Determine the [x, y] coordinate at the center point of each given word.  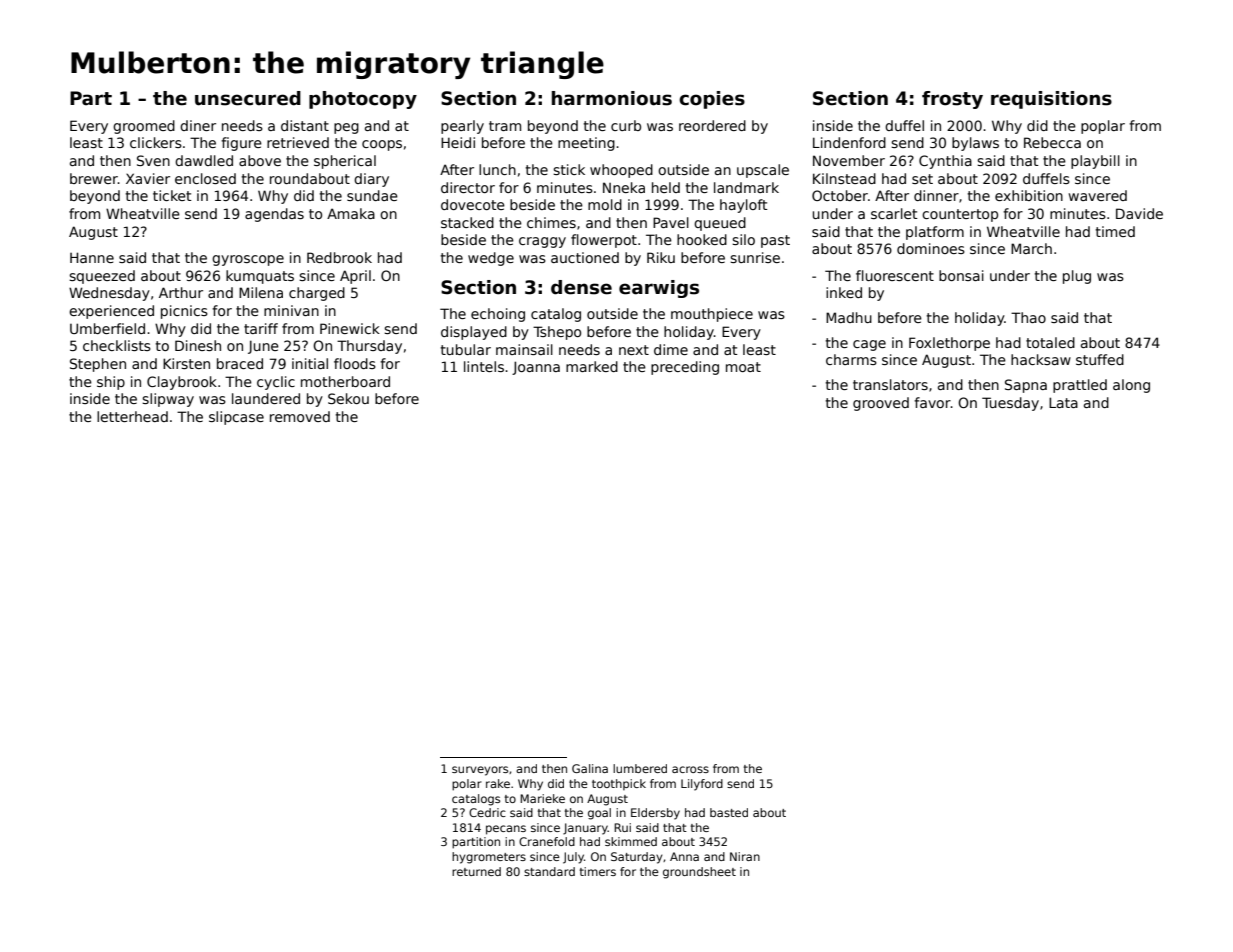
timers [598, 871]
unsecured [248, 98]
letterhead [132, 416]
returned [476, 871]
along [1131, 386]
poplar [1103, 127]
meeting [586, 144]
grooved [881, 404]
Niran [745, 856]
